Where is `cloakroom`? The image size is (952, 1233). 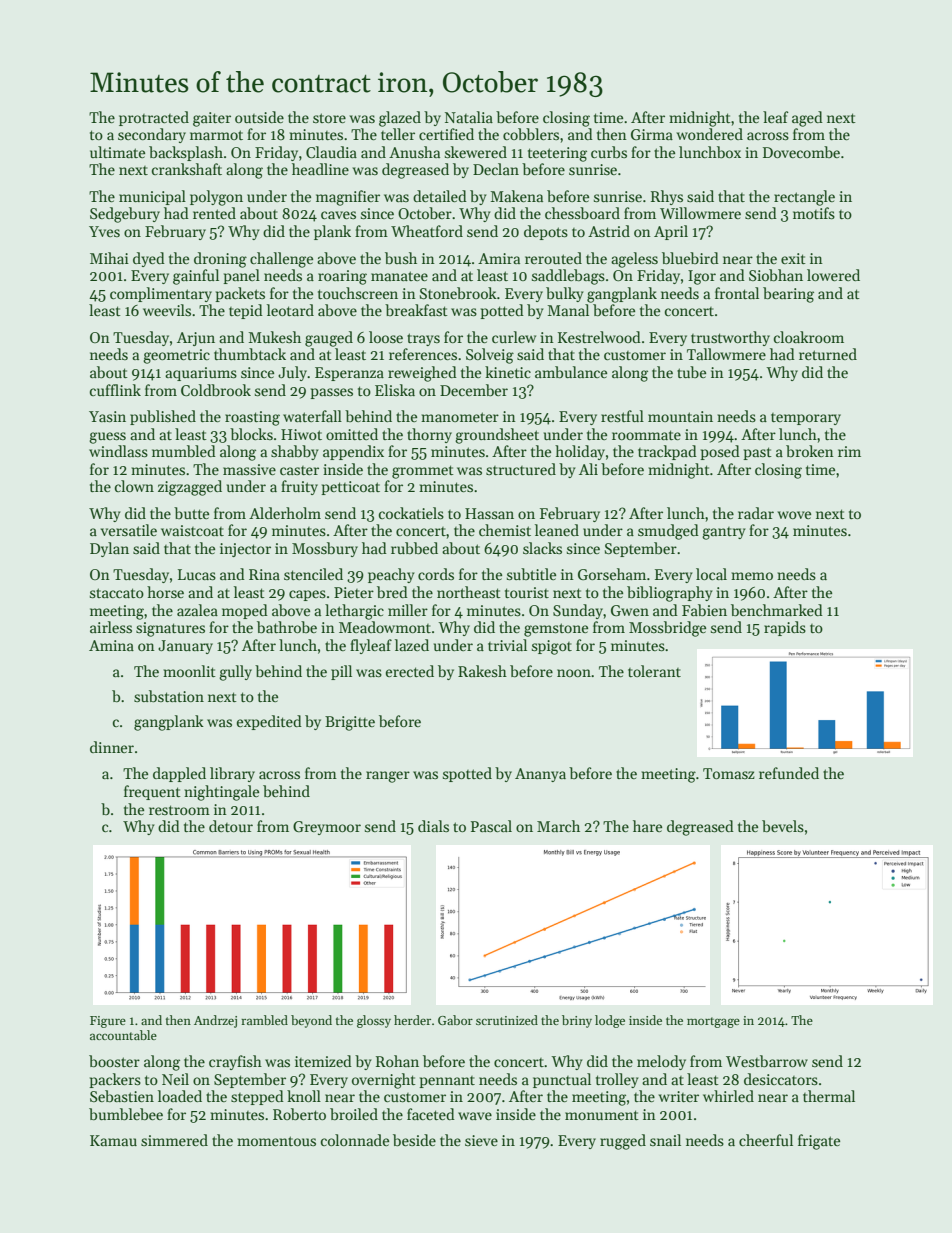
cloakroom is located at coordinates (809, 337).
